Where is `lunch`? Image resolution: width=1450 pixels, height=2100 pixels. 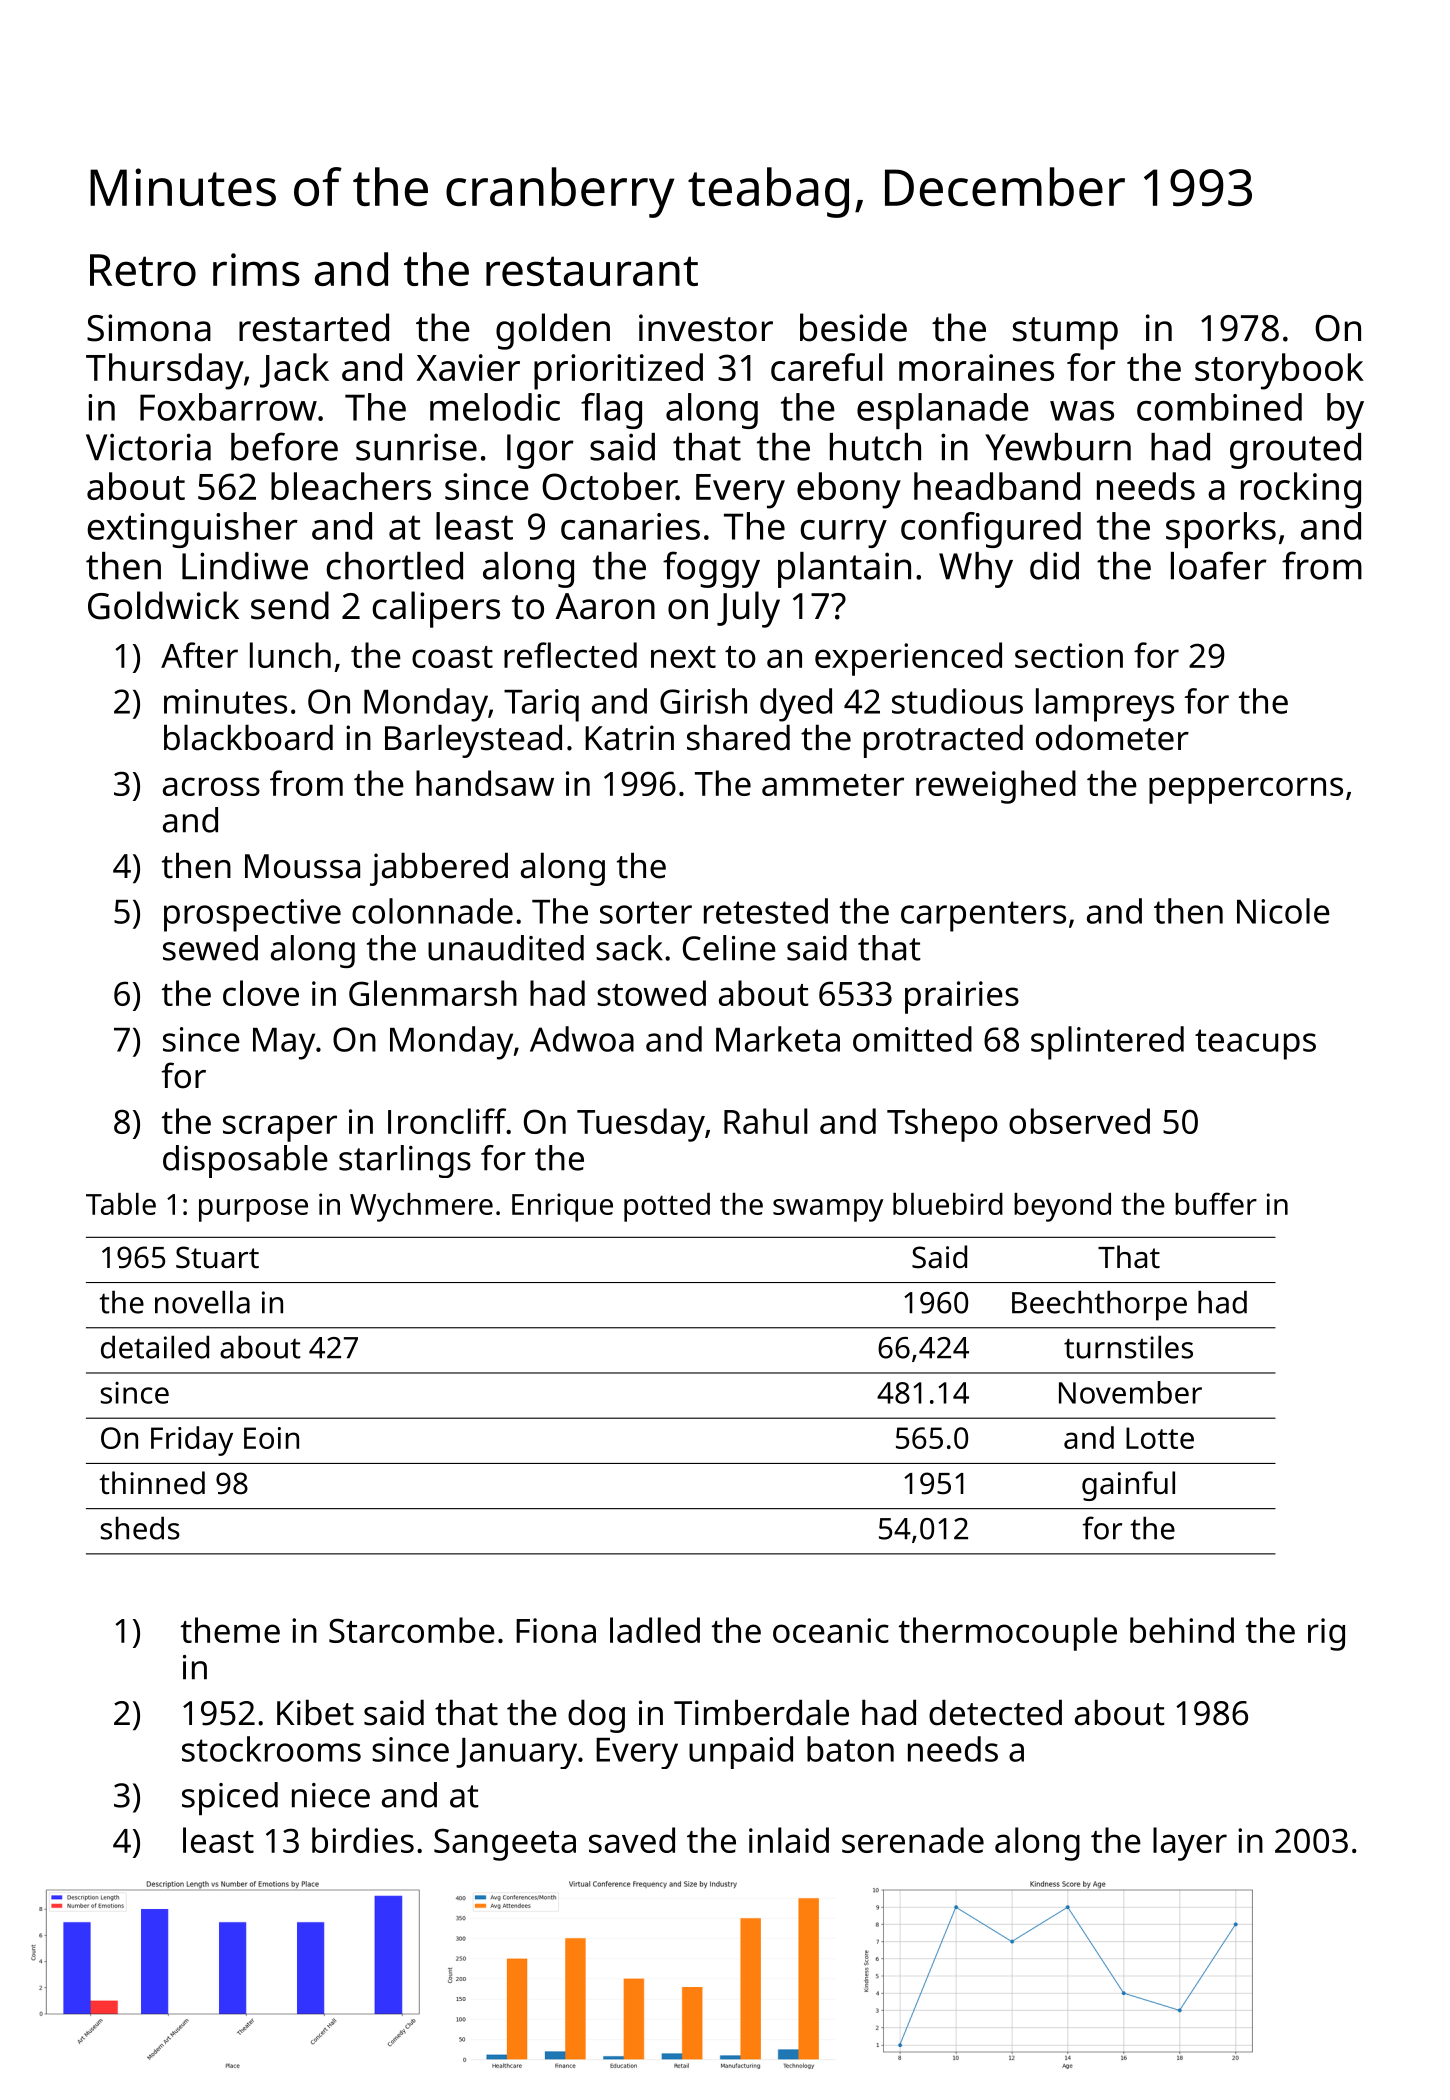
lunch is located at coordinates (290, 655).
